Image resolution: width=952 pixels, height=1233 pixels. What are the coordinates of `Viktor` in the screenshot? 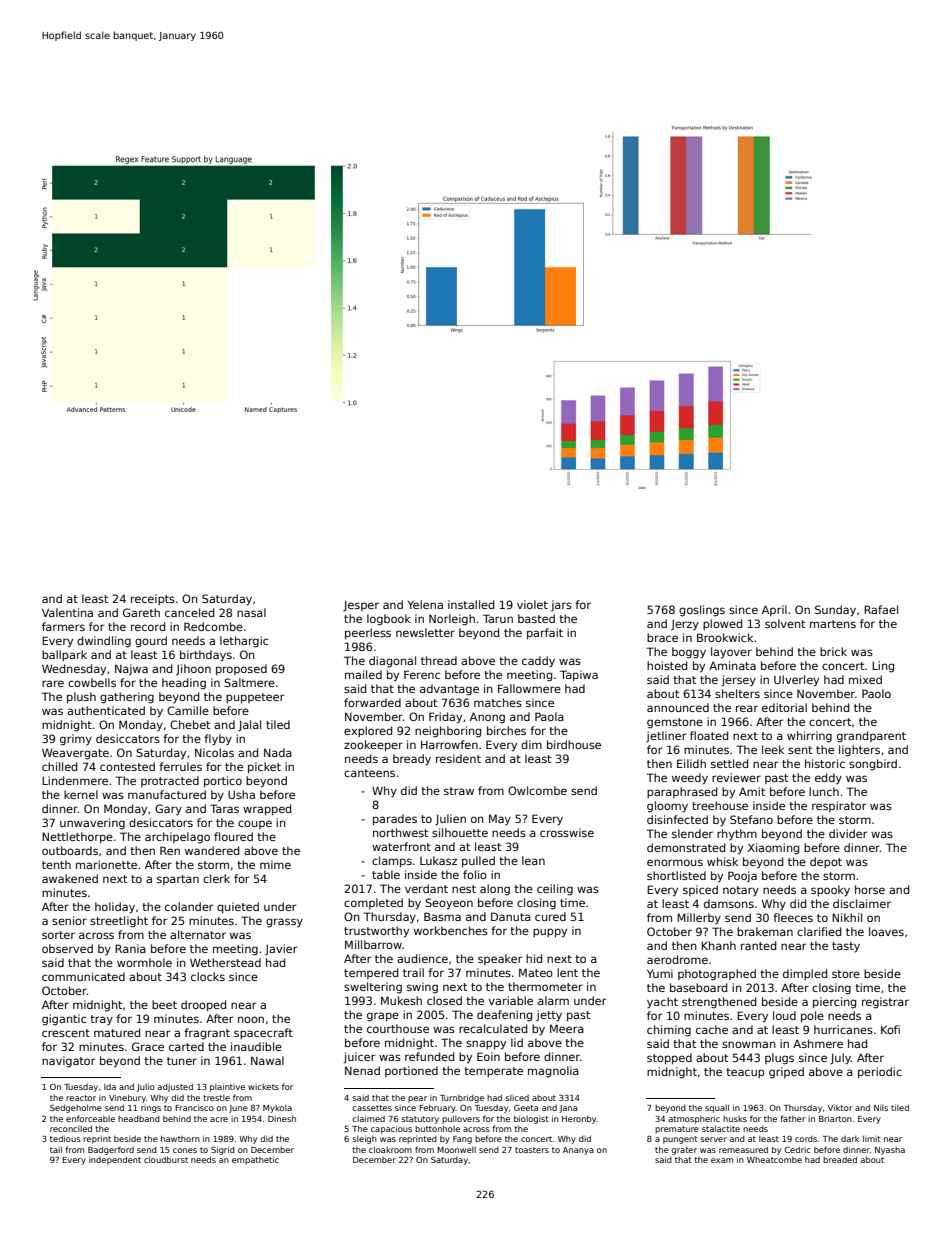 It's located at (840, 1107).
